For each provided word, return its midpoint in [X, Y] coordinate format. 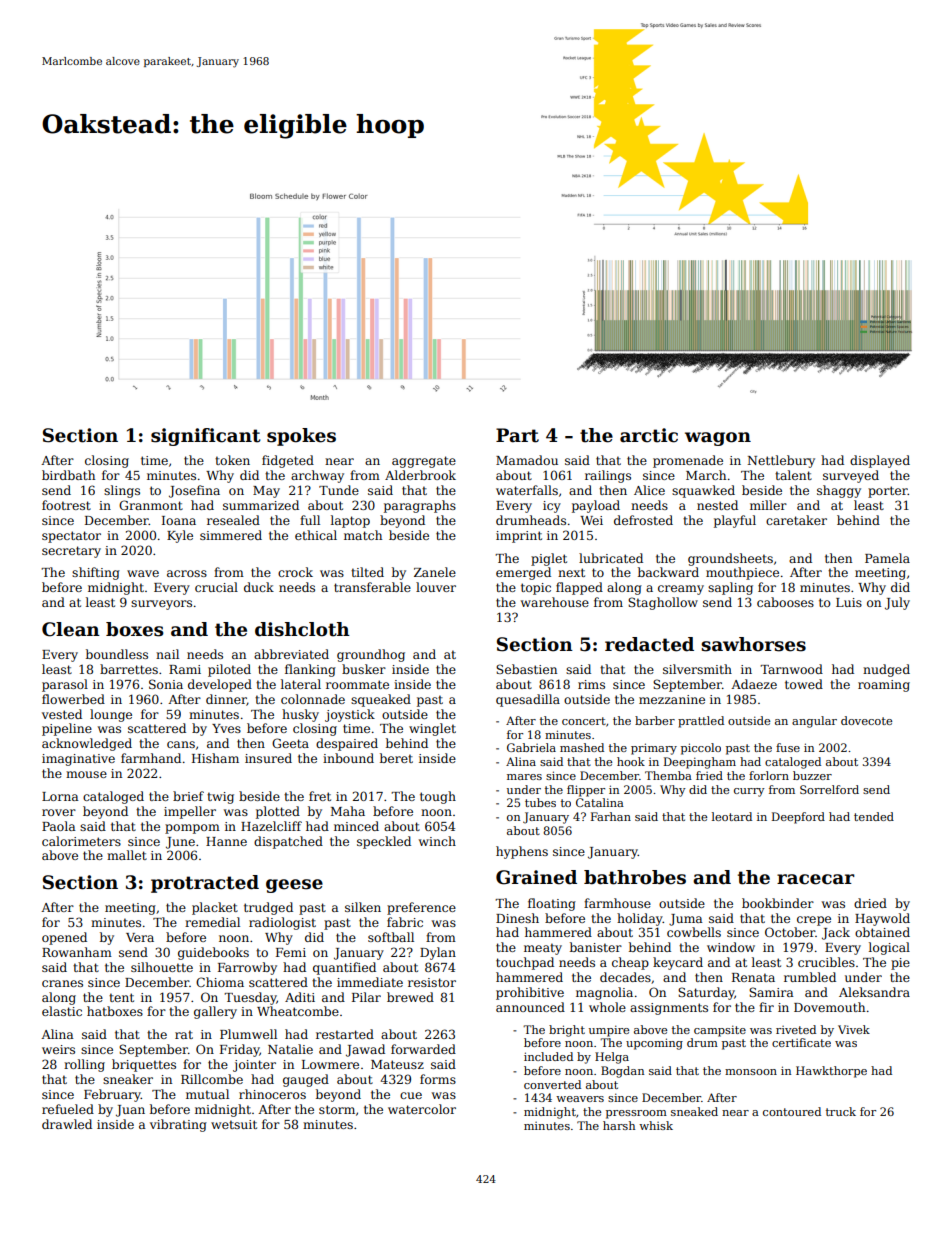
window [731, 947]
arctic [649, 435]
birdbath [68, 475]
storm [337, 1109]
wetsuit [234, 1124]
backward [668, 572]
